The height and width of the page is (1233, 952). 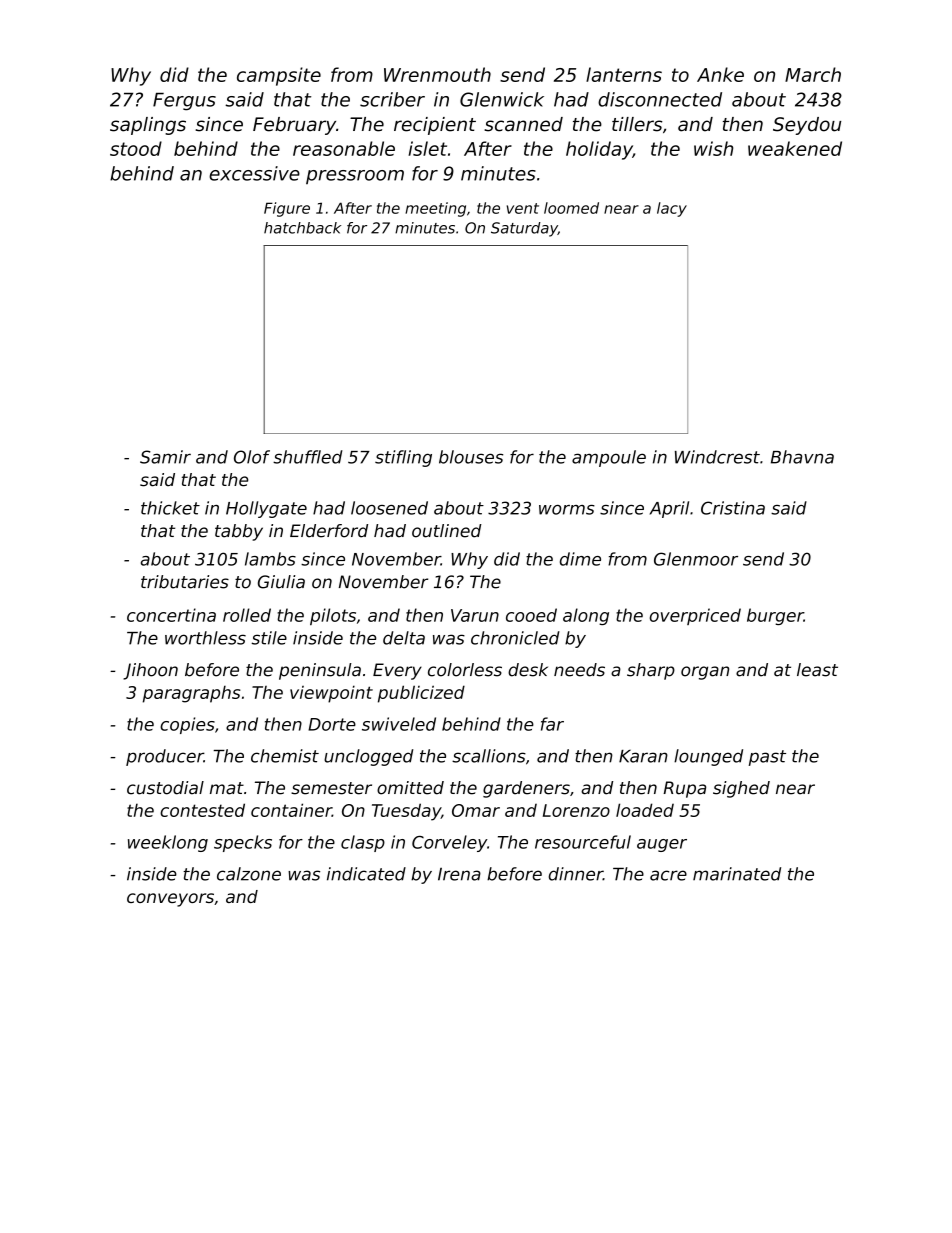 I want to click on overpriced, so click(x=695, y=616).
